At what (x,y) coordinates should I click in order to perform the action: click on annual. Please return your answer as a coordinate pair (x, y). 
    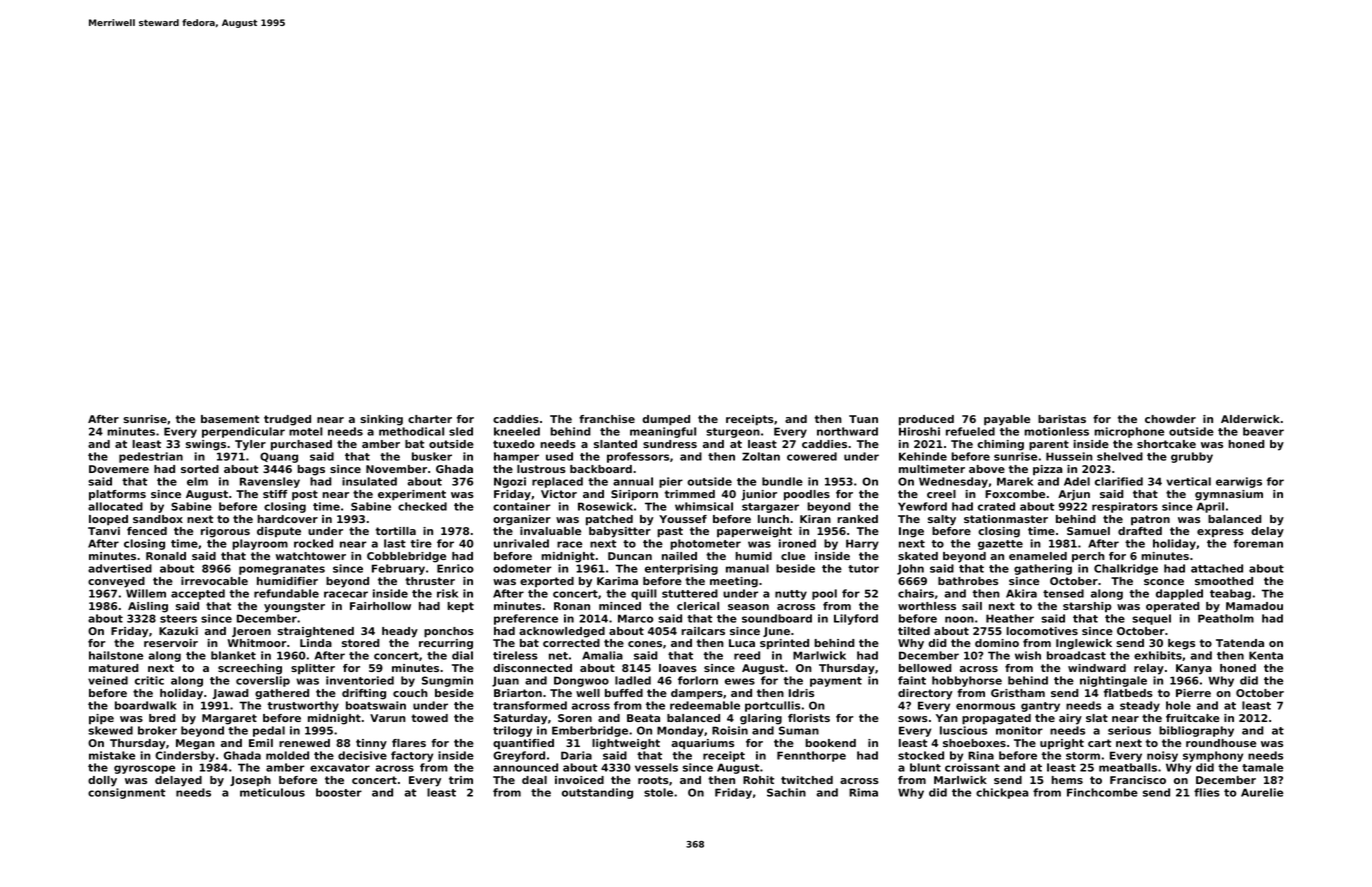
    Looking at the image, I should click on (633, 481).
